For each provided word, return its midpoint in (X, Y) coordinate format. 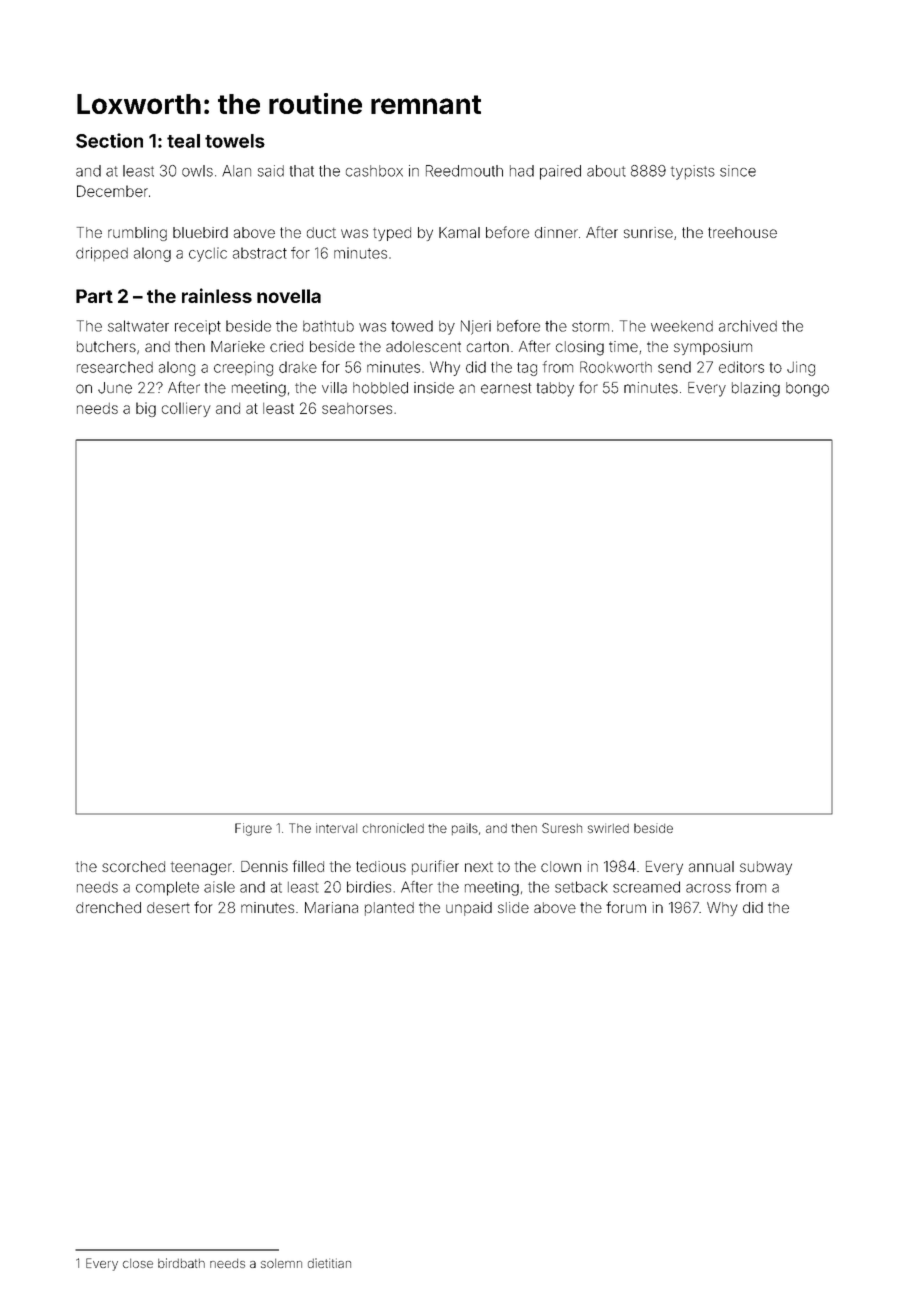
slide (513, 907)
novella (289, 296)
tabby (555, 389)
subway (766, 868)
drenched (108, 907)
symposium (713, 348)
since (738, 171)
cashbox (374, 171)
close (138, 1263)
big (146, 409)
